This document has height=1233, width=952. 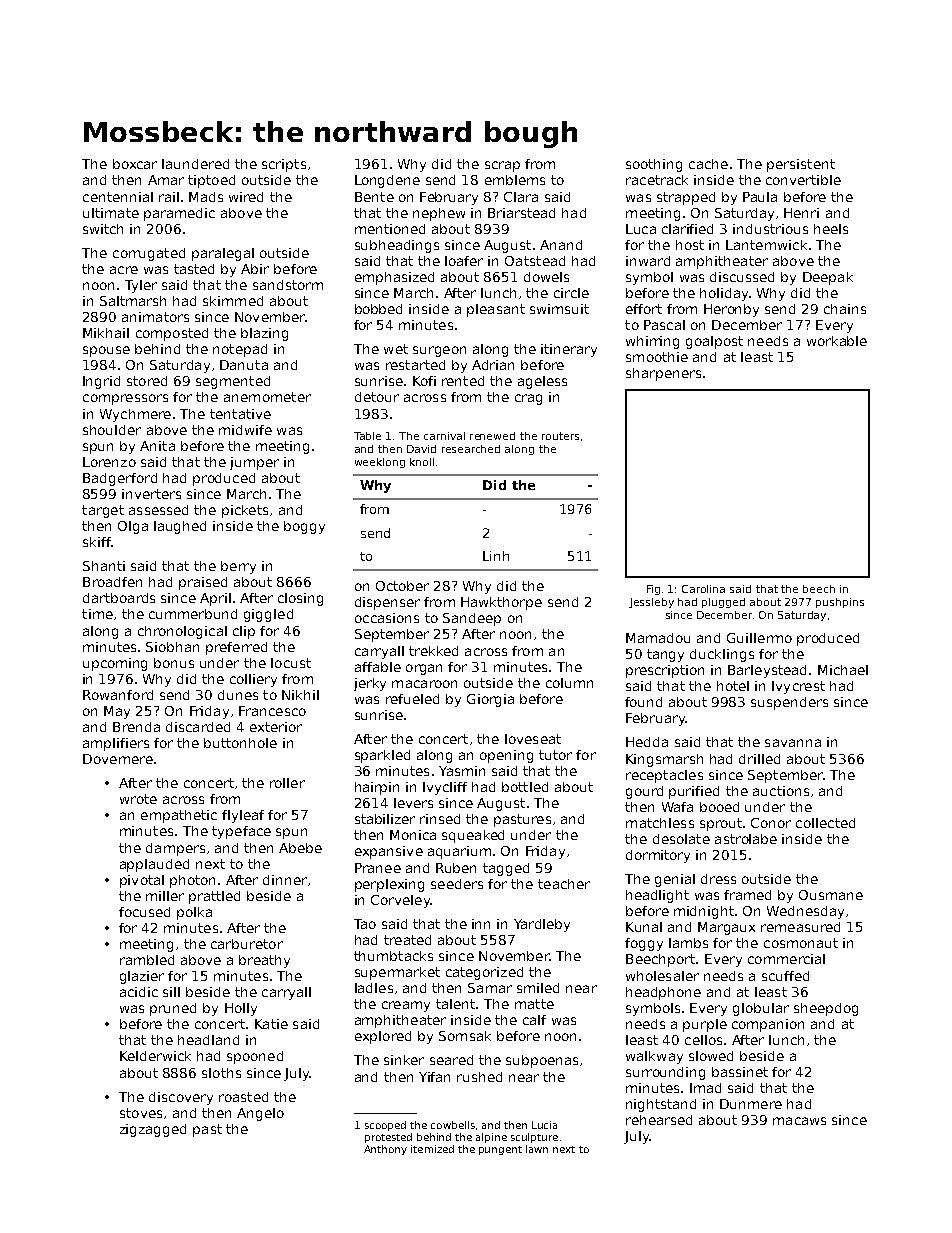 I want to click on zigzagged, so click(x=153, y=1130).
